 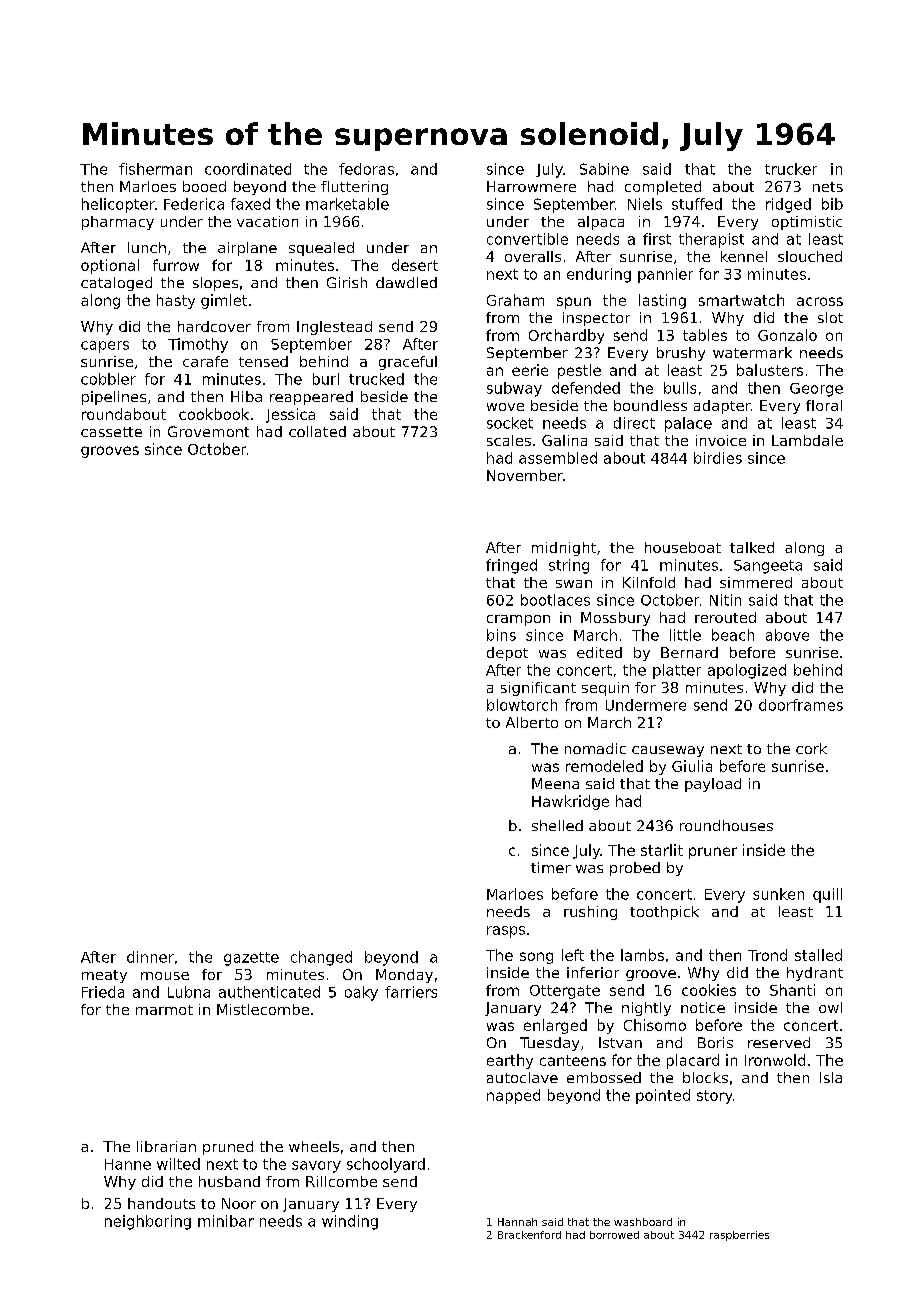 What do you see at coordinates (150, 957) in the screenshot?
I see `dinner` at bounding box center [150, 957].
